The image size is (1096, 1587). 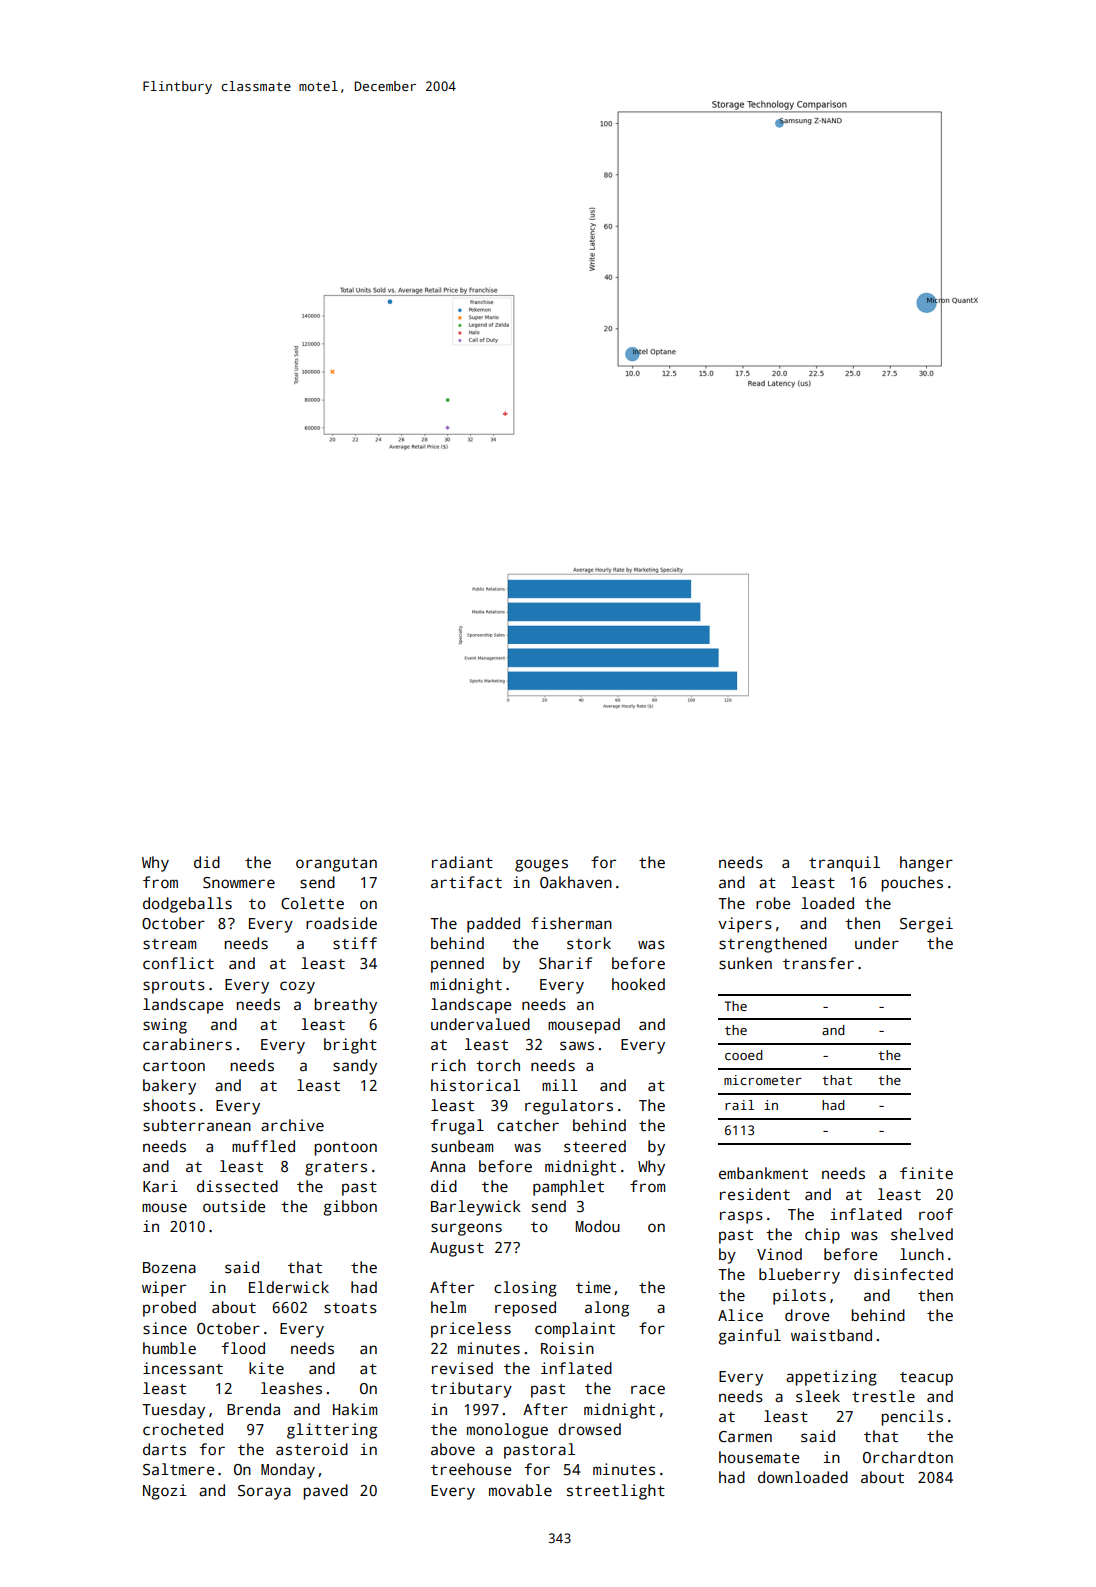 I want to click on pamphlet, so click(x=568, y=1188).
